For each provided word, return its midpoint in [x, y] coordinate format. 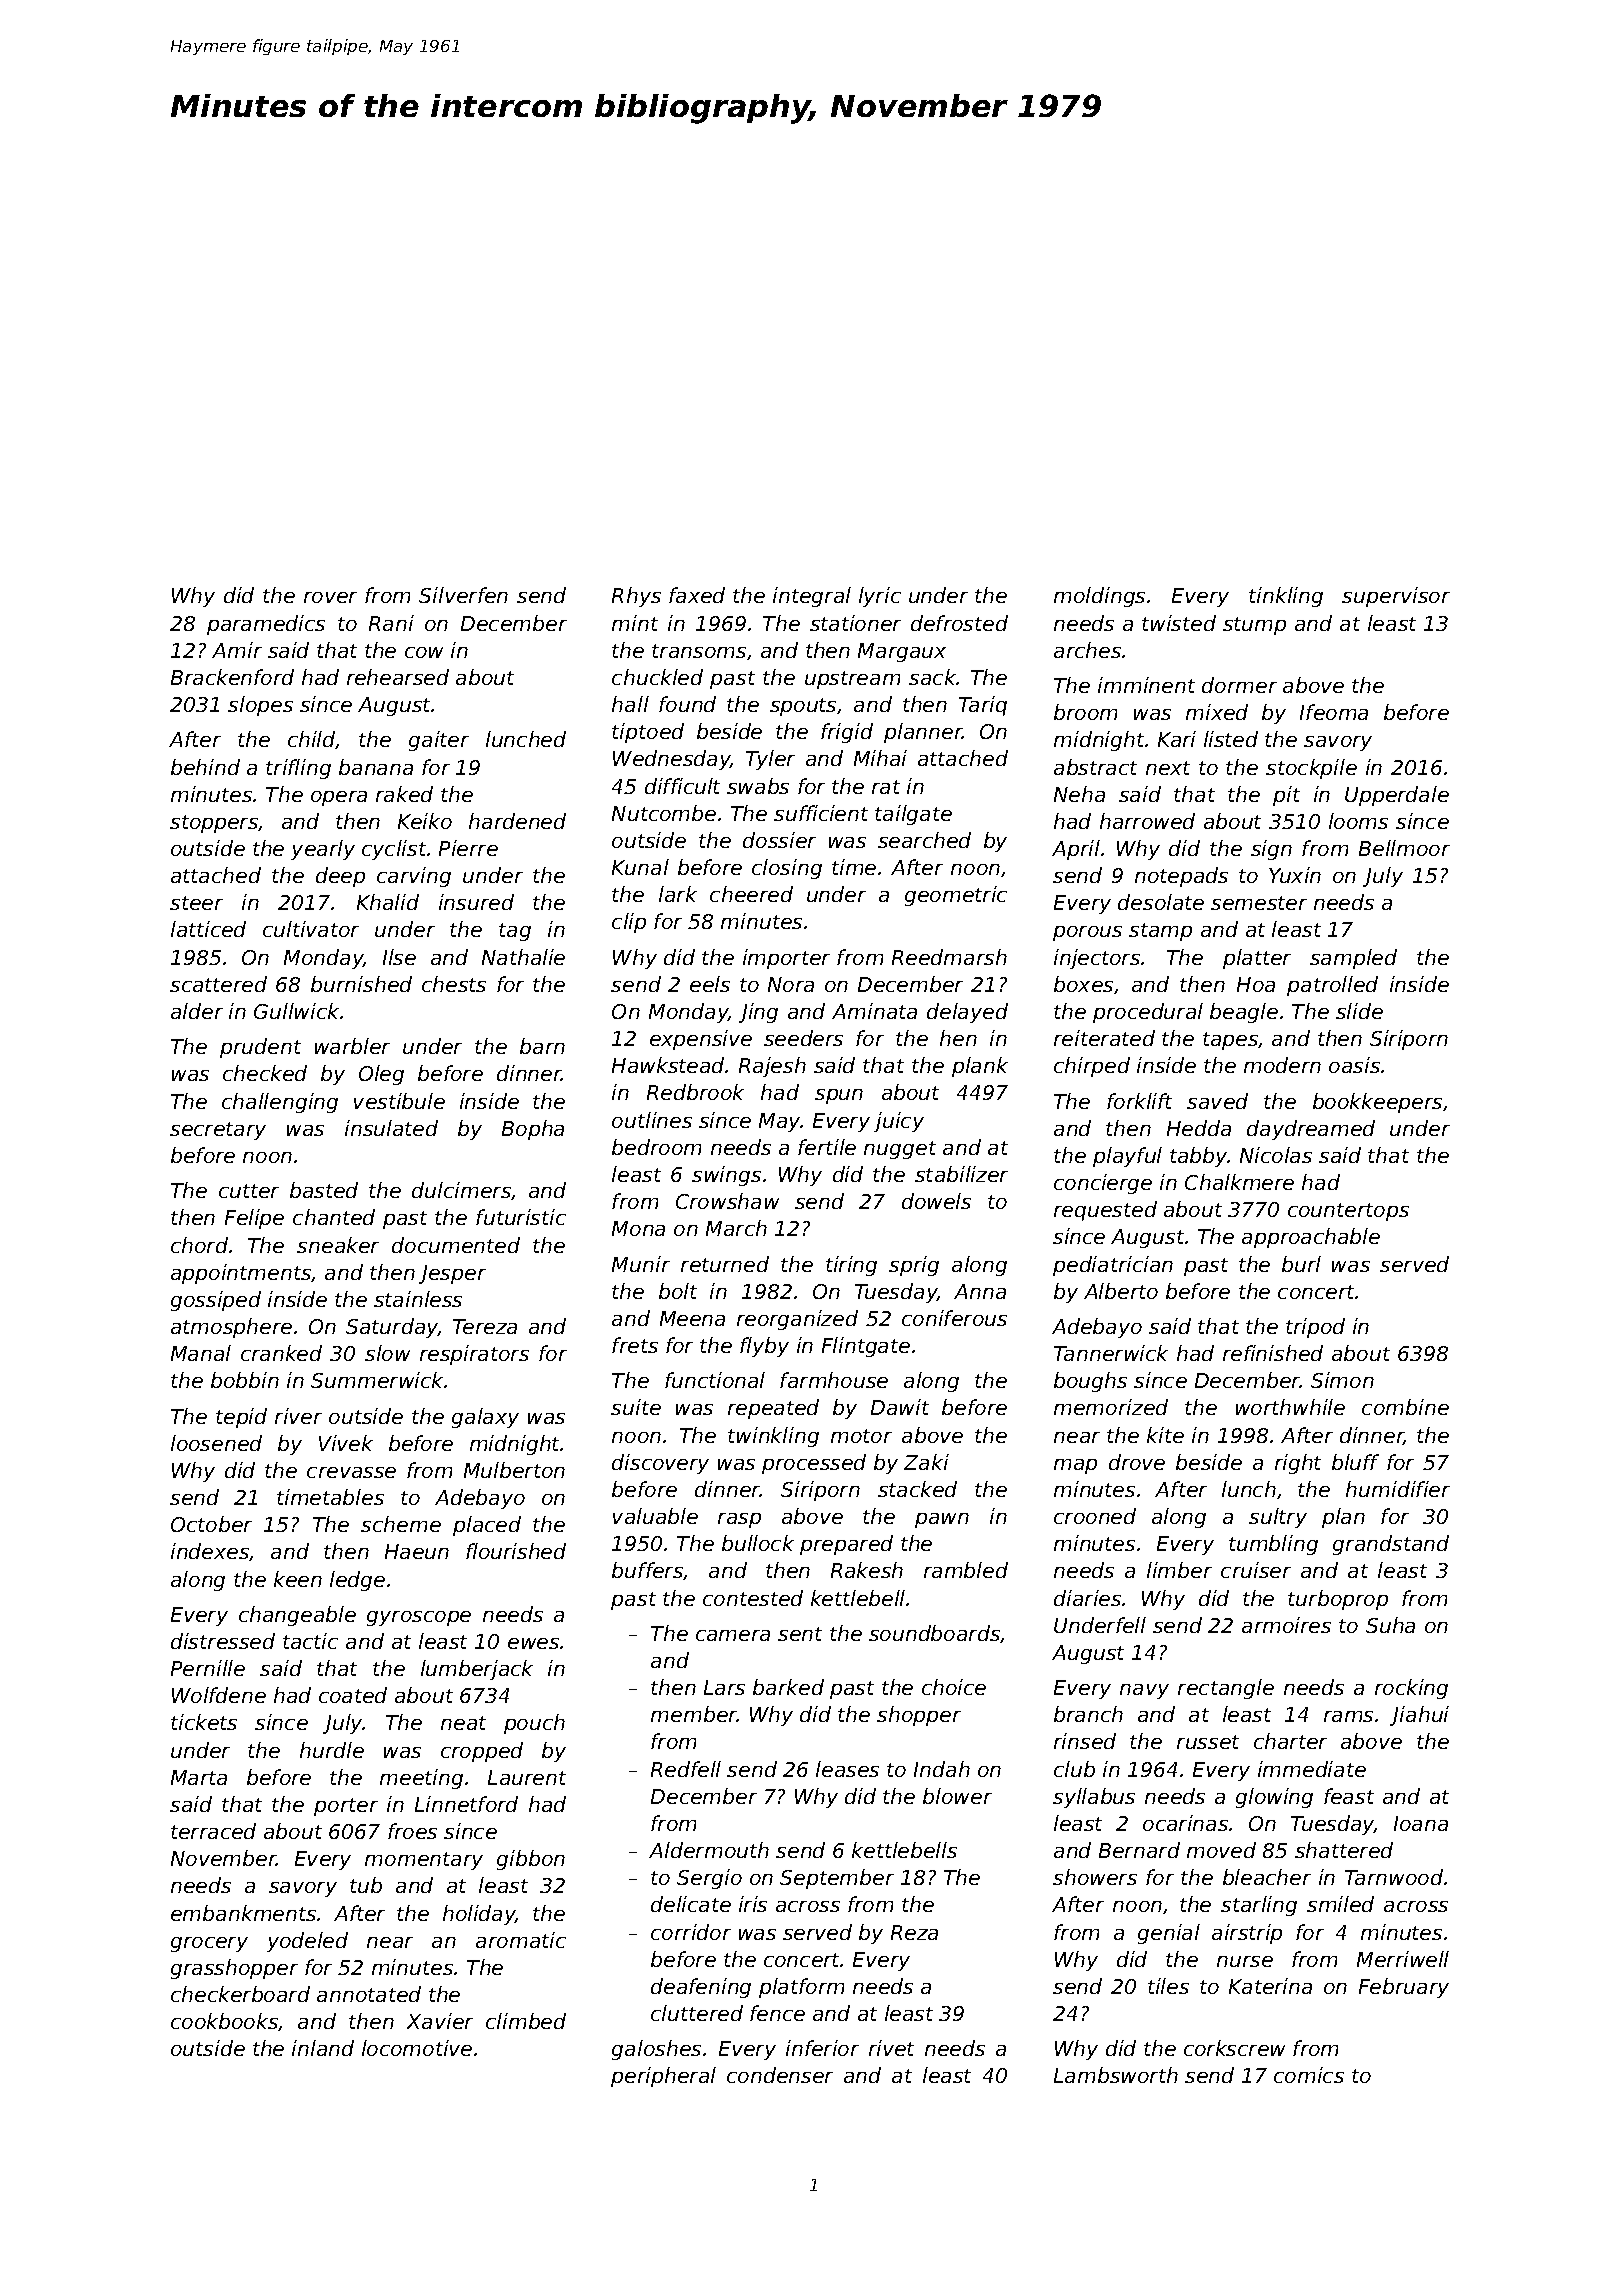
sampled [1353, 959]
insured [476, 902]
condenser [780, 2075]
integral [812, 597]
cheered [751, 894]
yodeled [307, 1942]
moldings [1099, 597]
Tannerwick [1111, 1353]
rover [330, 597]
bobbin [245, 1380]
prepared [846, 1545]
